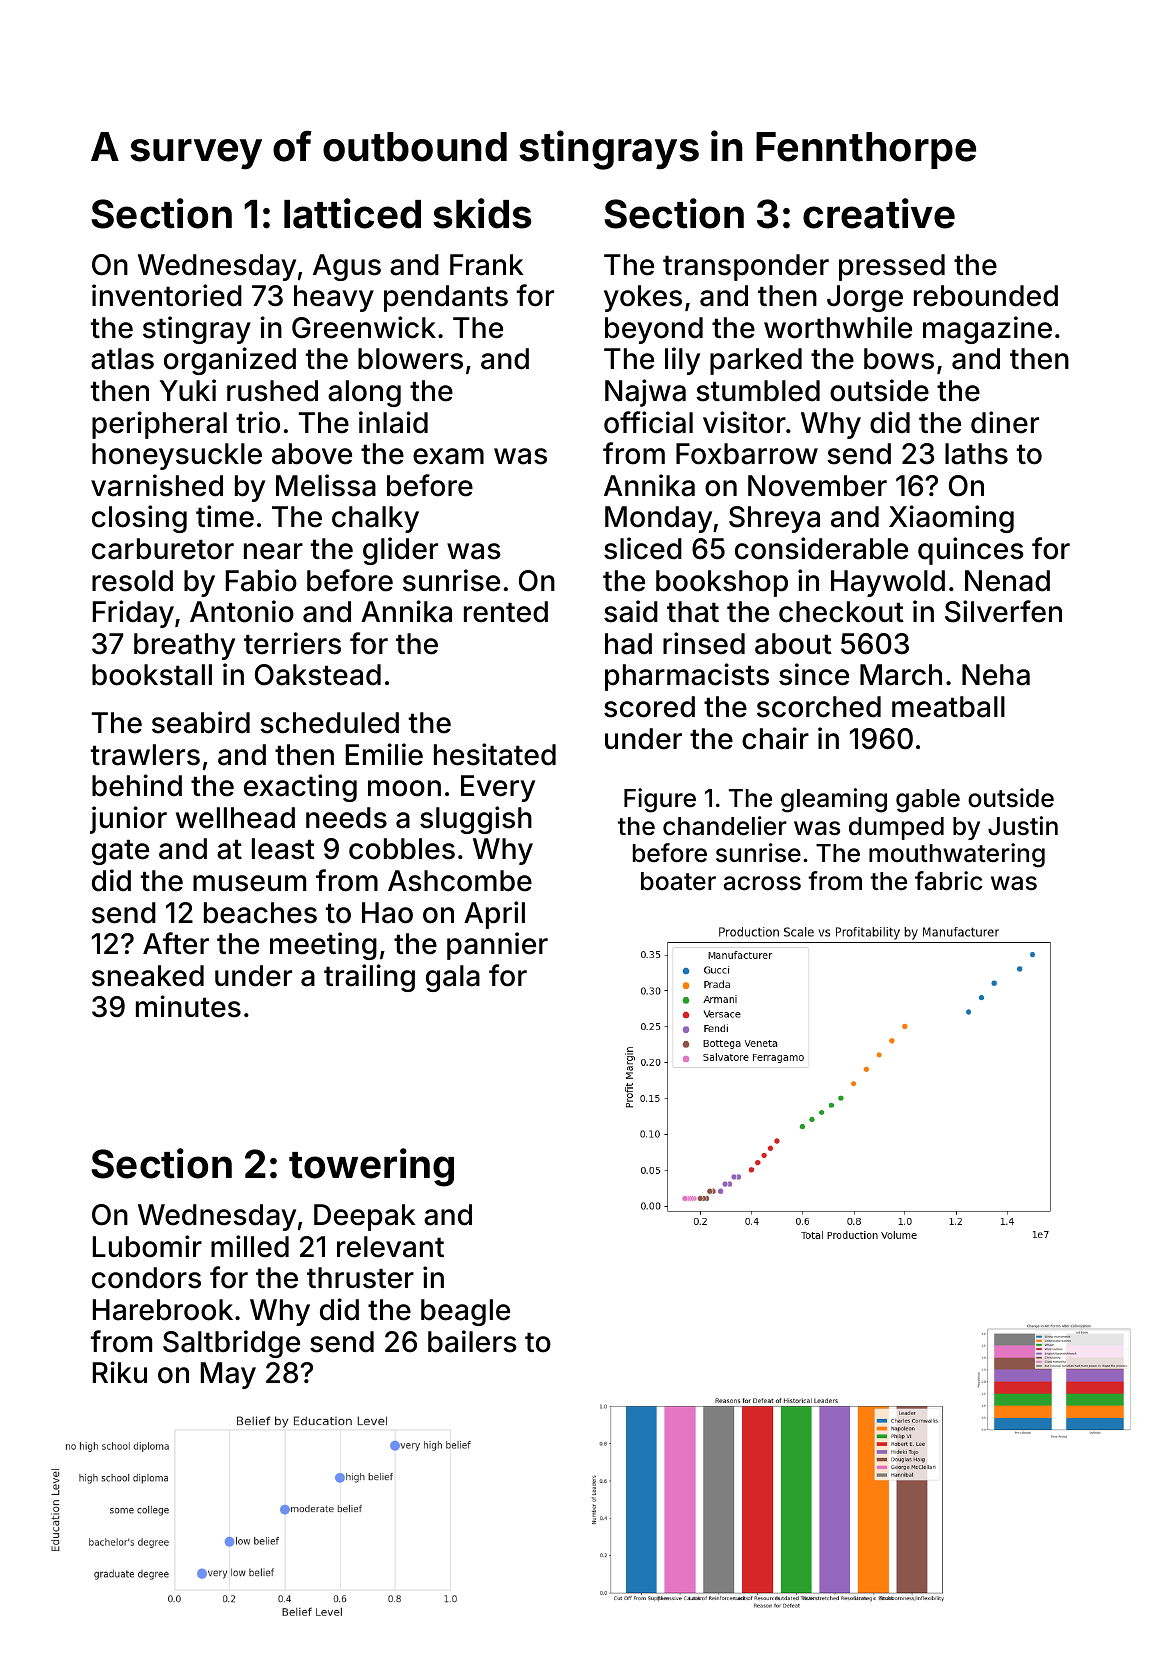  Describe the element at coordinates (329, 723) in the screenshot. I see `scheduled` at that location.
